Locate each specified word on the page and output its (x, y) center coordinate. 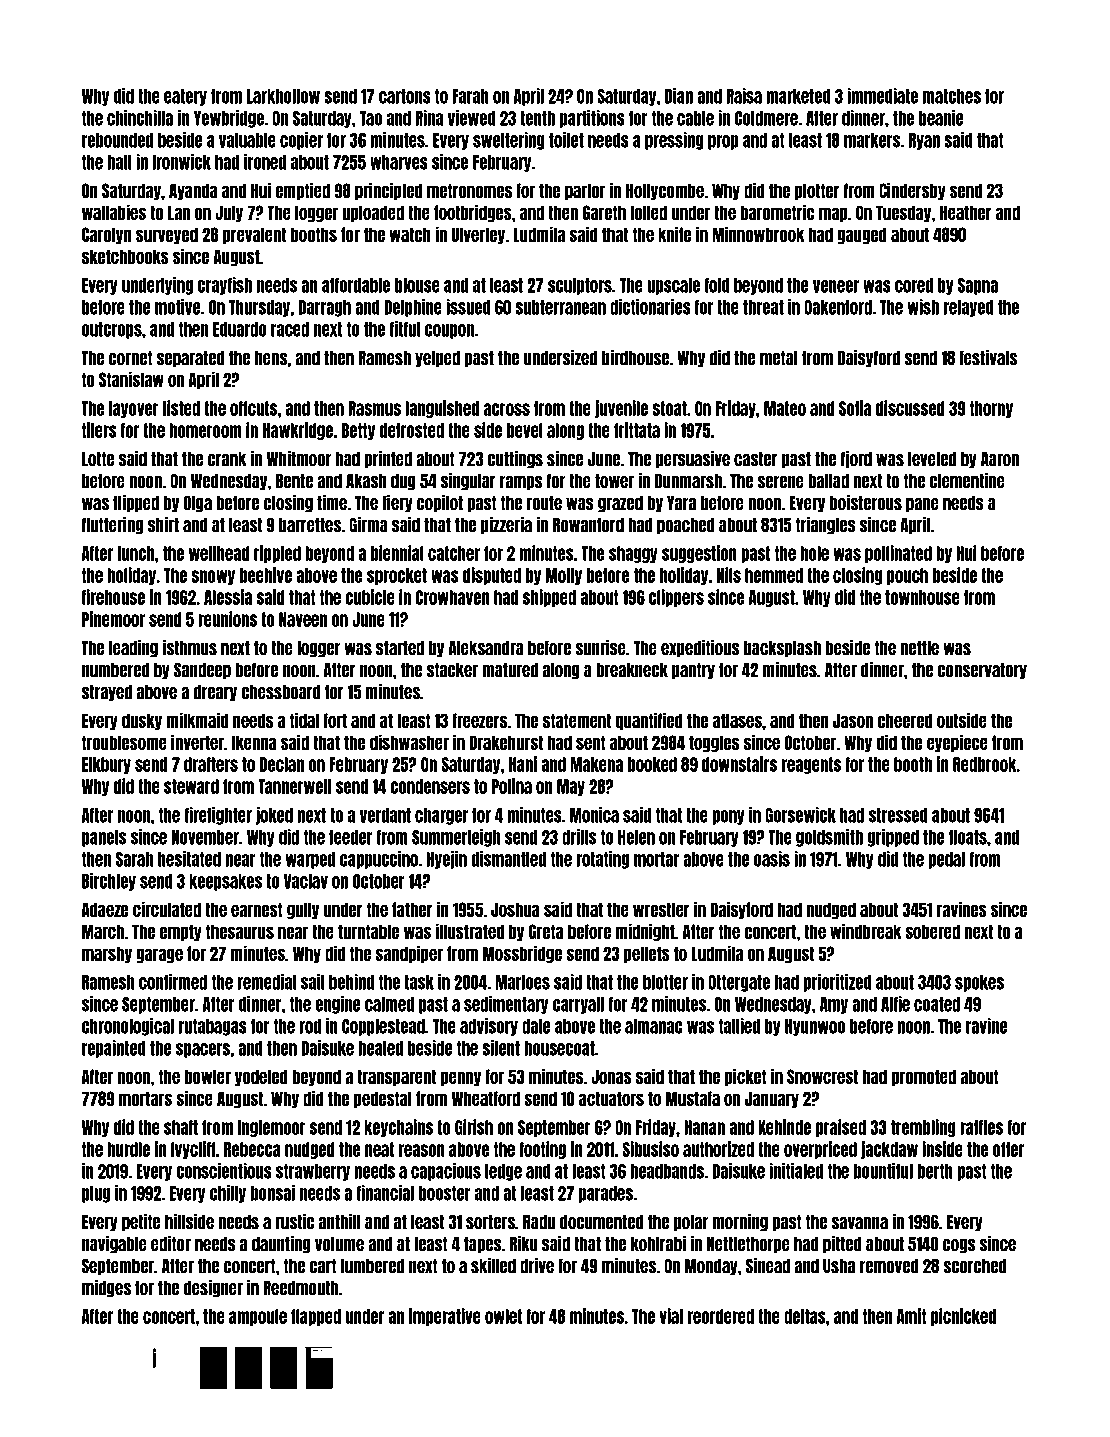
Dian (679, 96)
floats (968, 837)
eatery (185, 97)
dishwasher (409, 742)
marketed (798, 96)
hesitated (189, 859)
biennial (397, 553)
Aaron (1000, 459)
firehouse (113, 597)
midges (106, 1289)
